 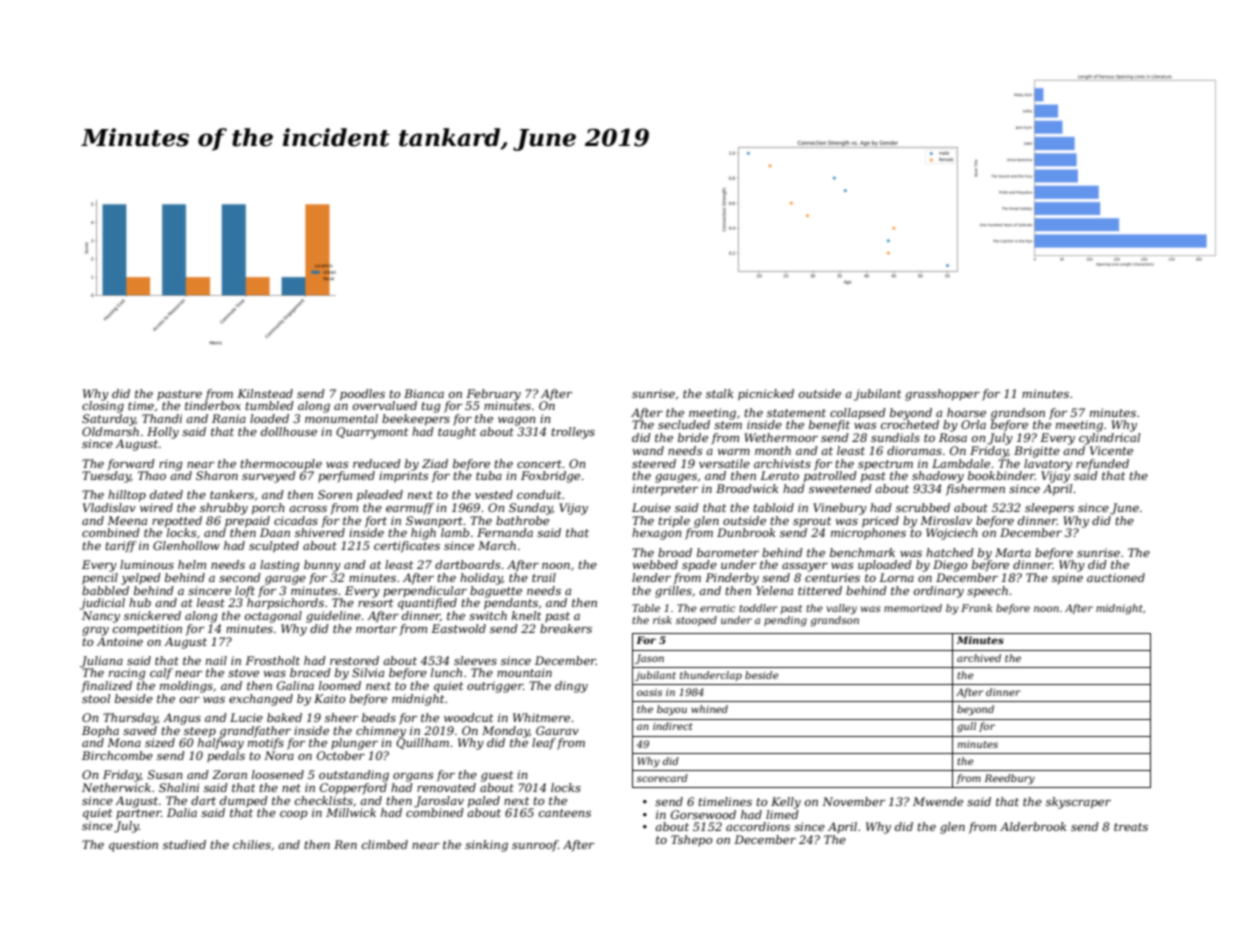 What do you see at coordinates (1067, 579) in the screenshot?
I see `spine` at bounding box center [1067, 579].
